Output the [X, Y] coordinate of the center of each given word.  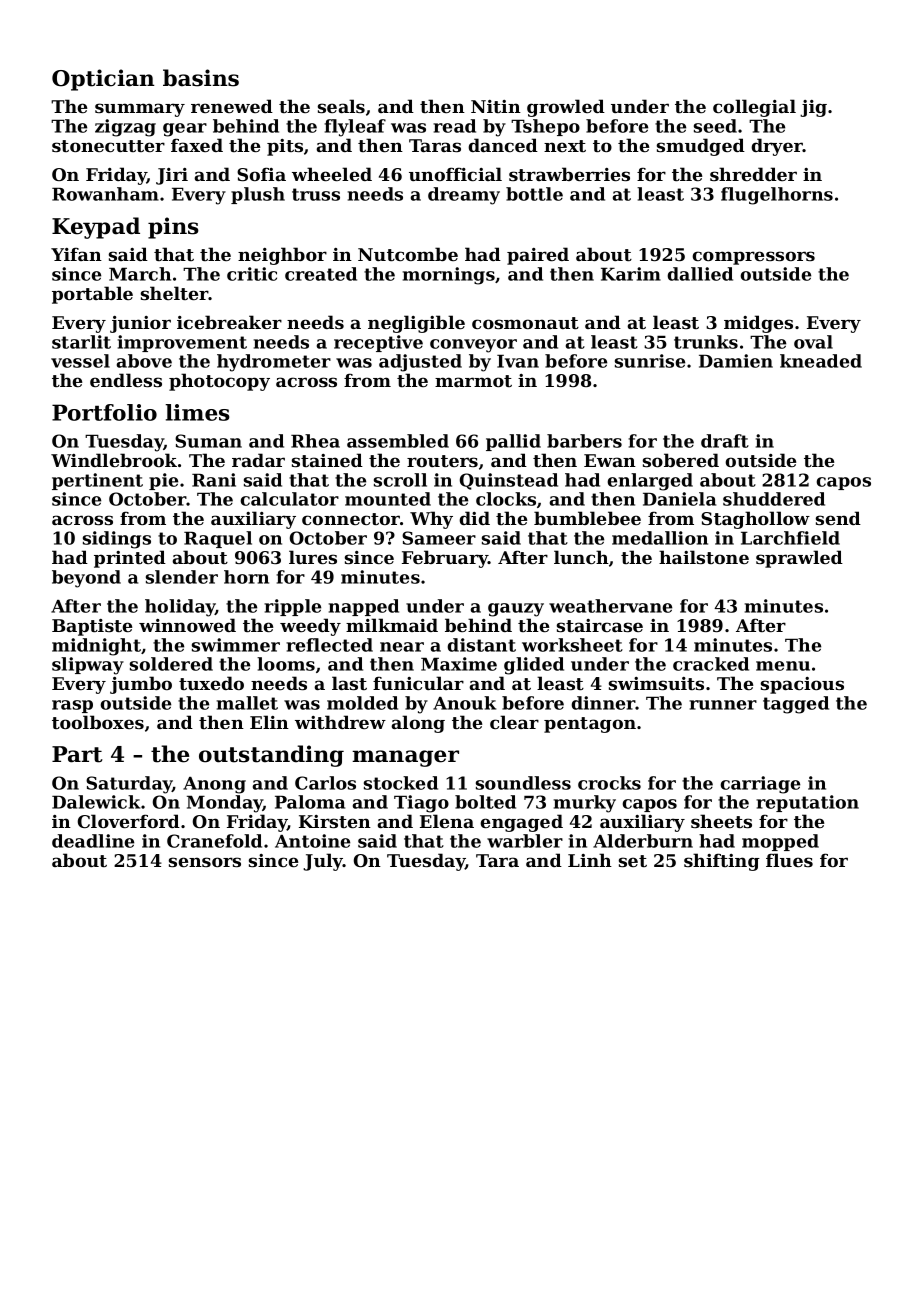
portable [92, 295]
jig [813, 108]
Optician [103, 80]
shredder [753, 174]
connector [351, 519]
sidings [117, 540]
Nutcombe [408, 254]
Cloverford [129, 821]
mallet [247, 703]
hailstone [704, 557]
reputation [807, 803]
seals [341, 106]
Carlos [325, 783]
